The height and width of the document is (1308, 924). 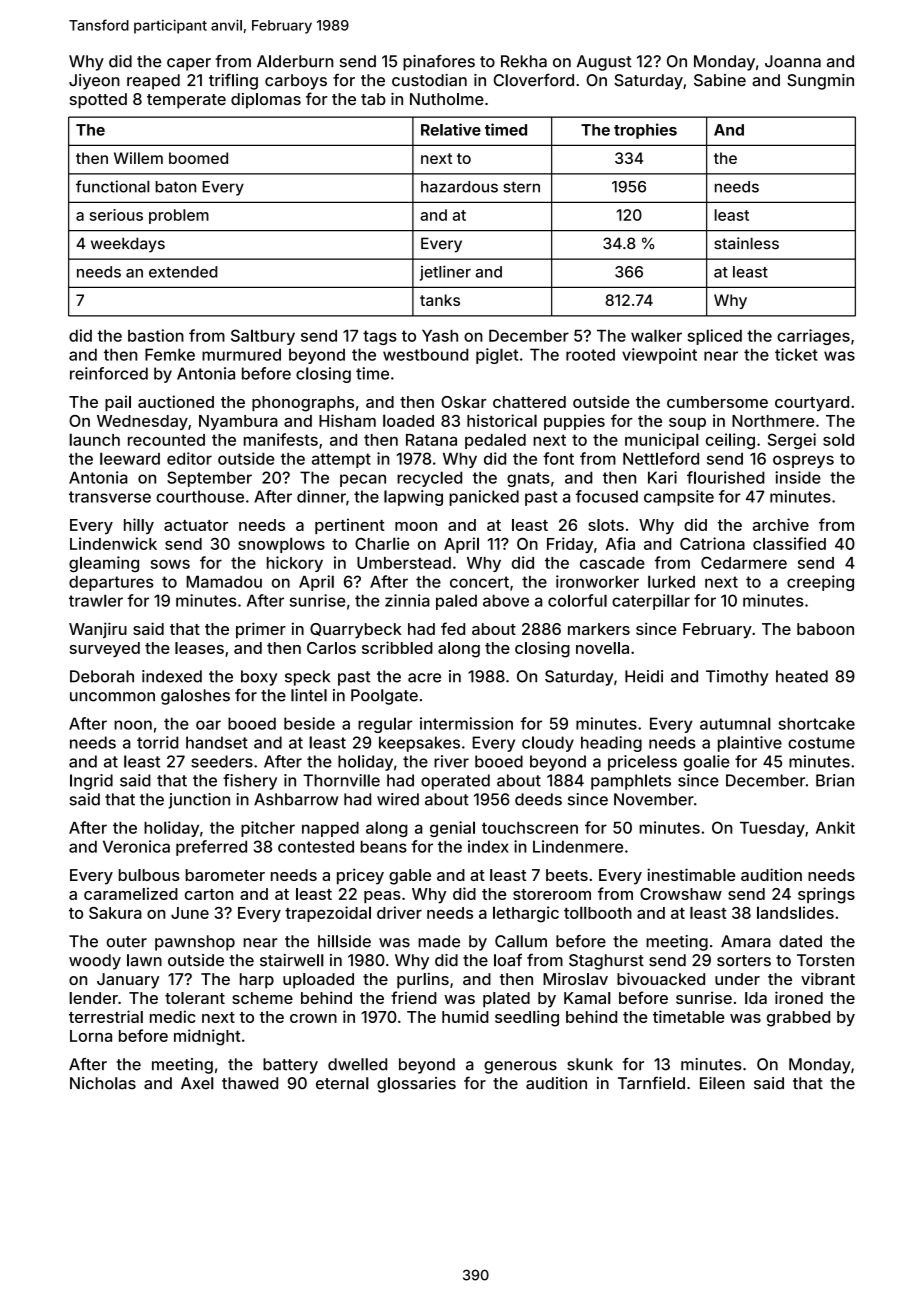 What do you see at coordinates (321, 496) in the document?
I see `dinner` at bounding box center [321, 496].
